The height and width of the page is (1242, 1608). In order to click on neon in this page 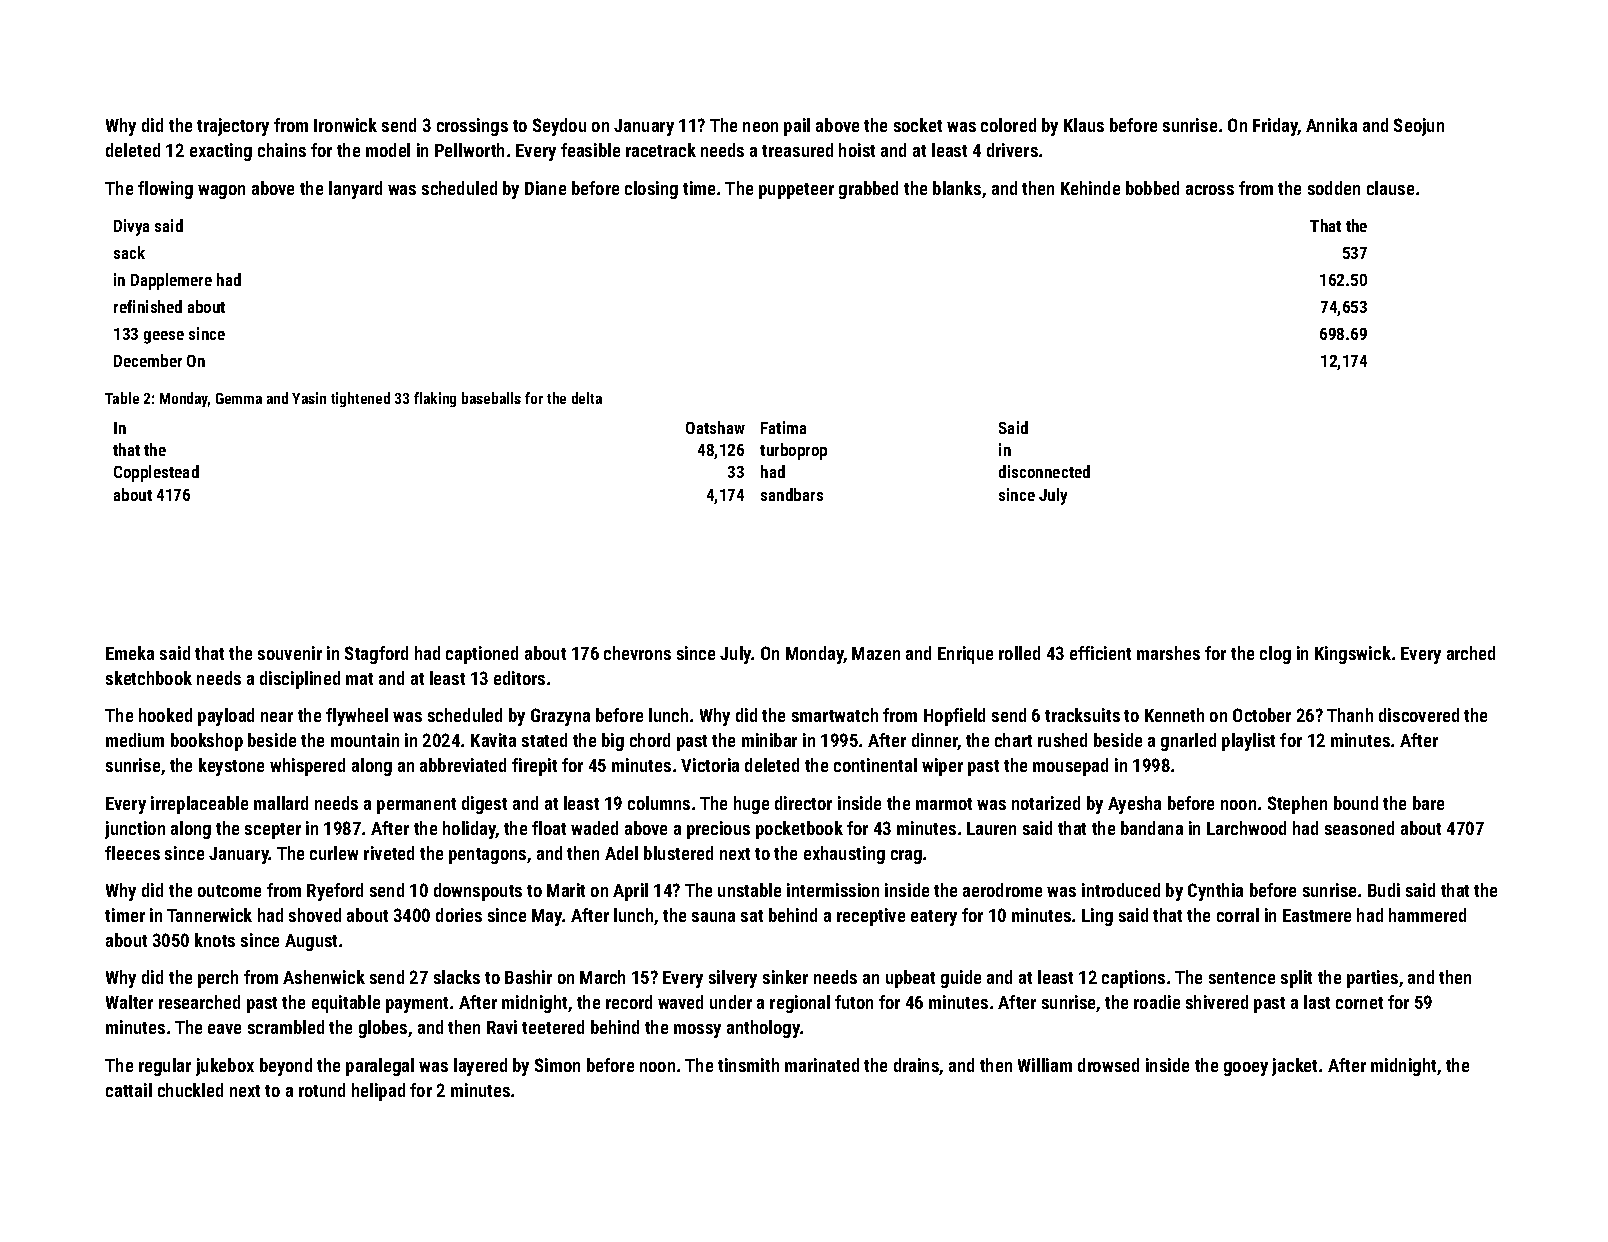, I will do `click(760, 127)`.
